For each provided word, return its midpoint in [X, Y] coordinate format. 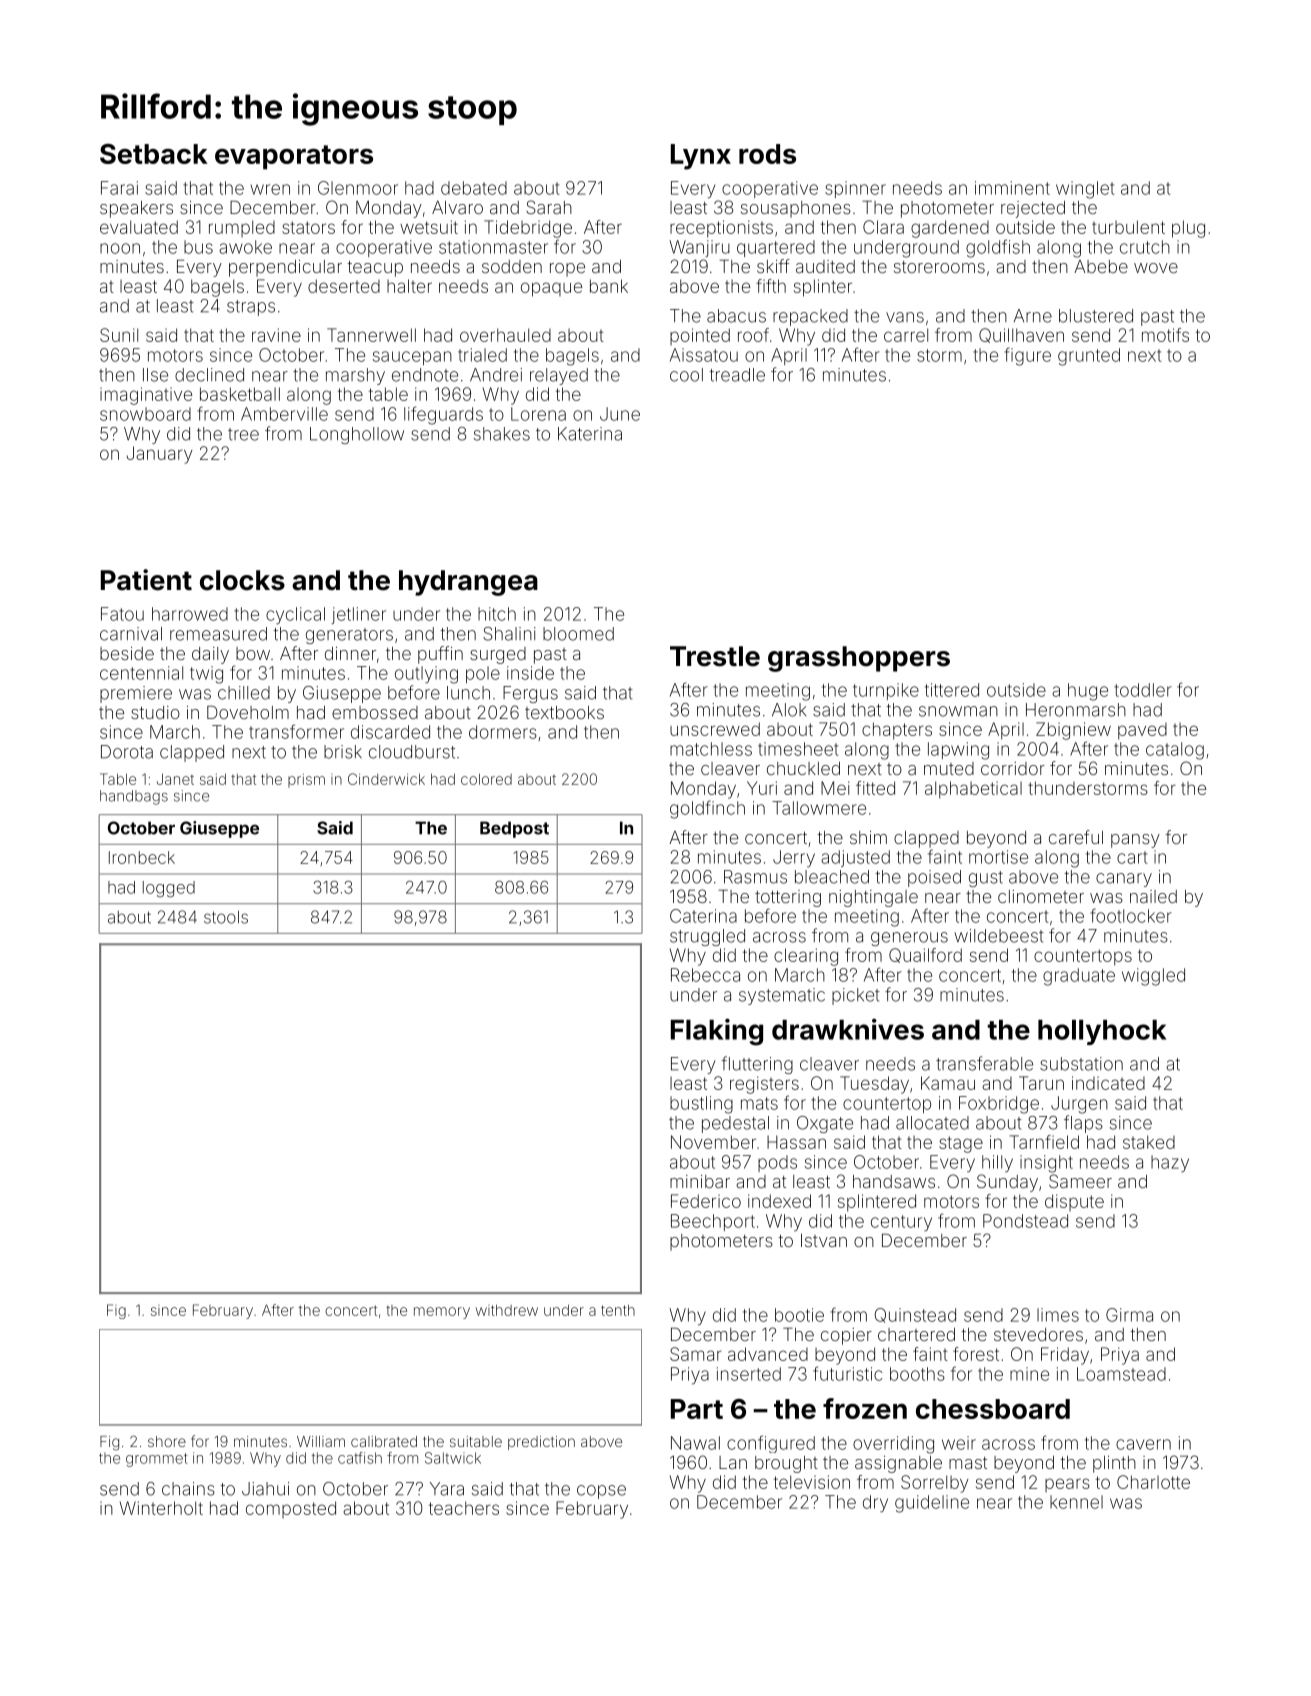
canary [1124, 880]
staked [1149, 1142]
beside [127, 653]
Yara [447, 1489]
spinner [855, 189]
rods [767, 154]
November [713, 1142]
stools [226, 917]
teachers [464, 1508]
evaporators [294, 157]
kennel [1076, 1502]
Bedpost [514, 829]
